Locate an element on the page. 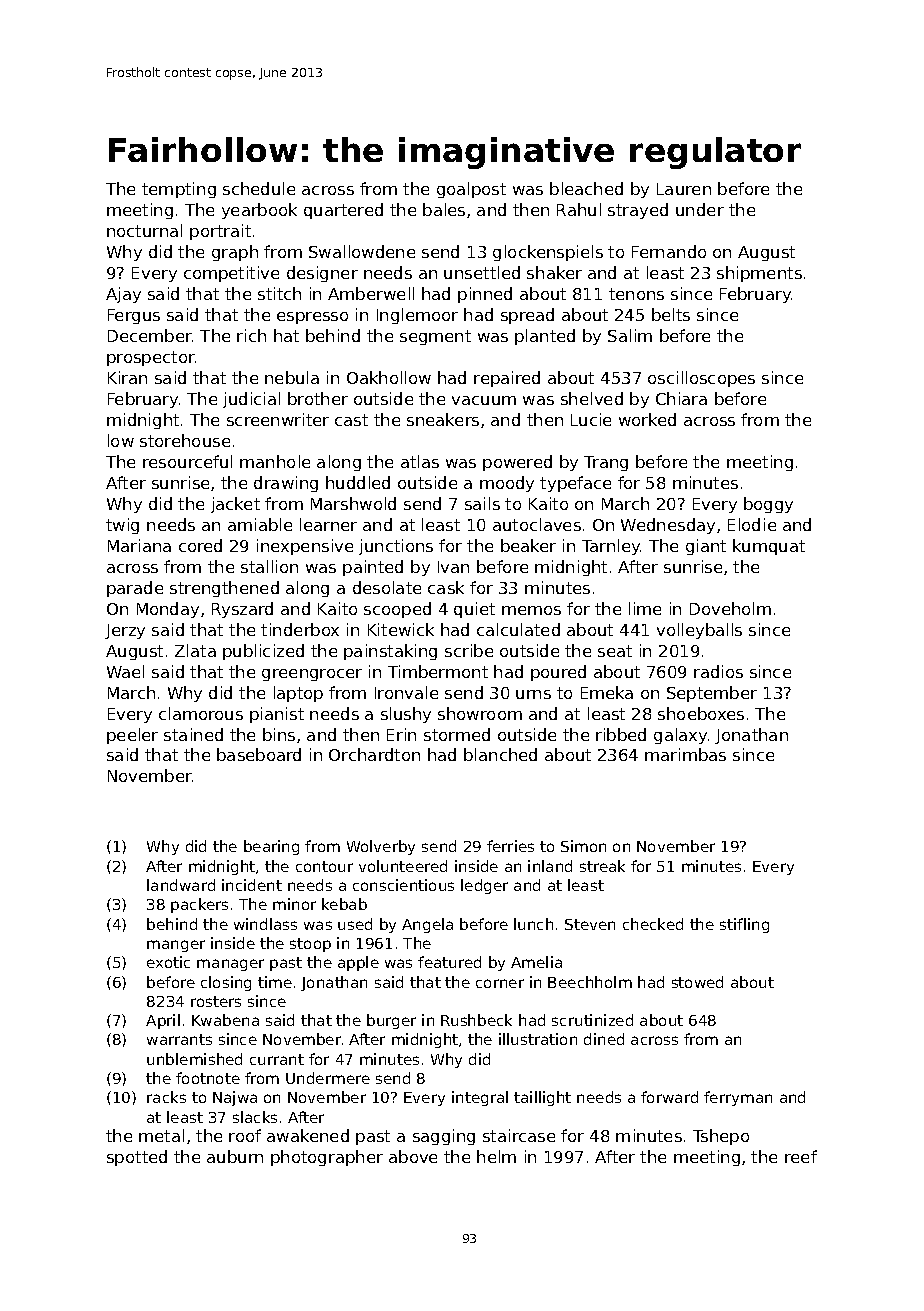 Image resolution: width=924 pixels, height=1311 pixels. goalpost is located at coordinates (471, 190).
